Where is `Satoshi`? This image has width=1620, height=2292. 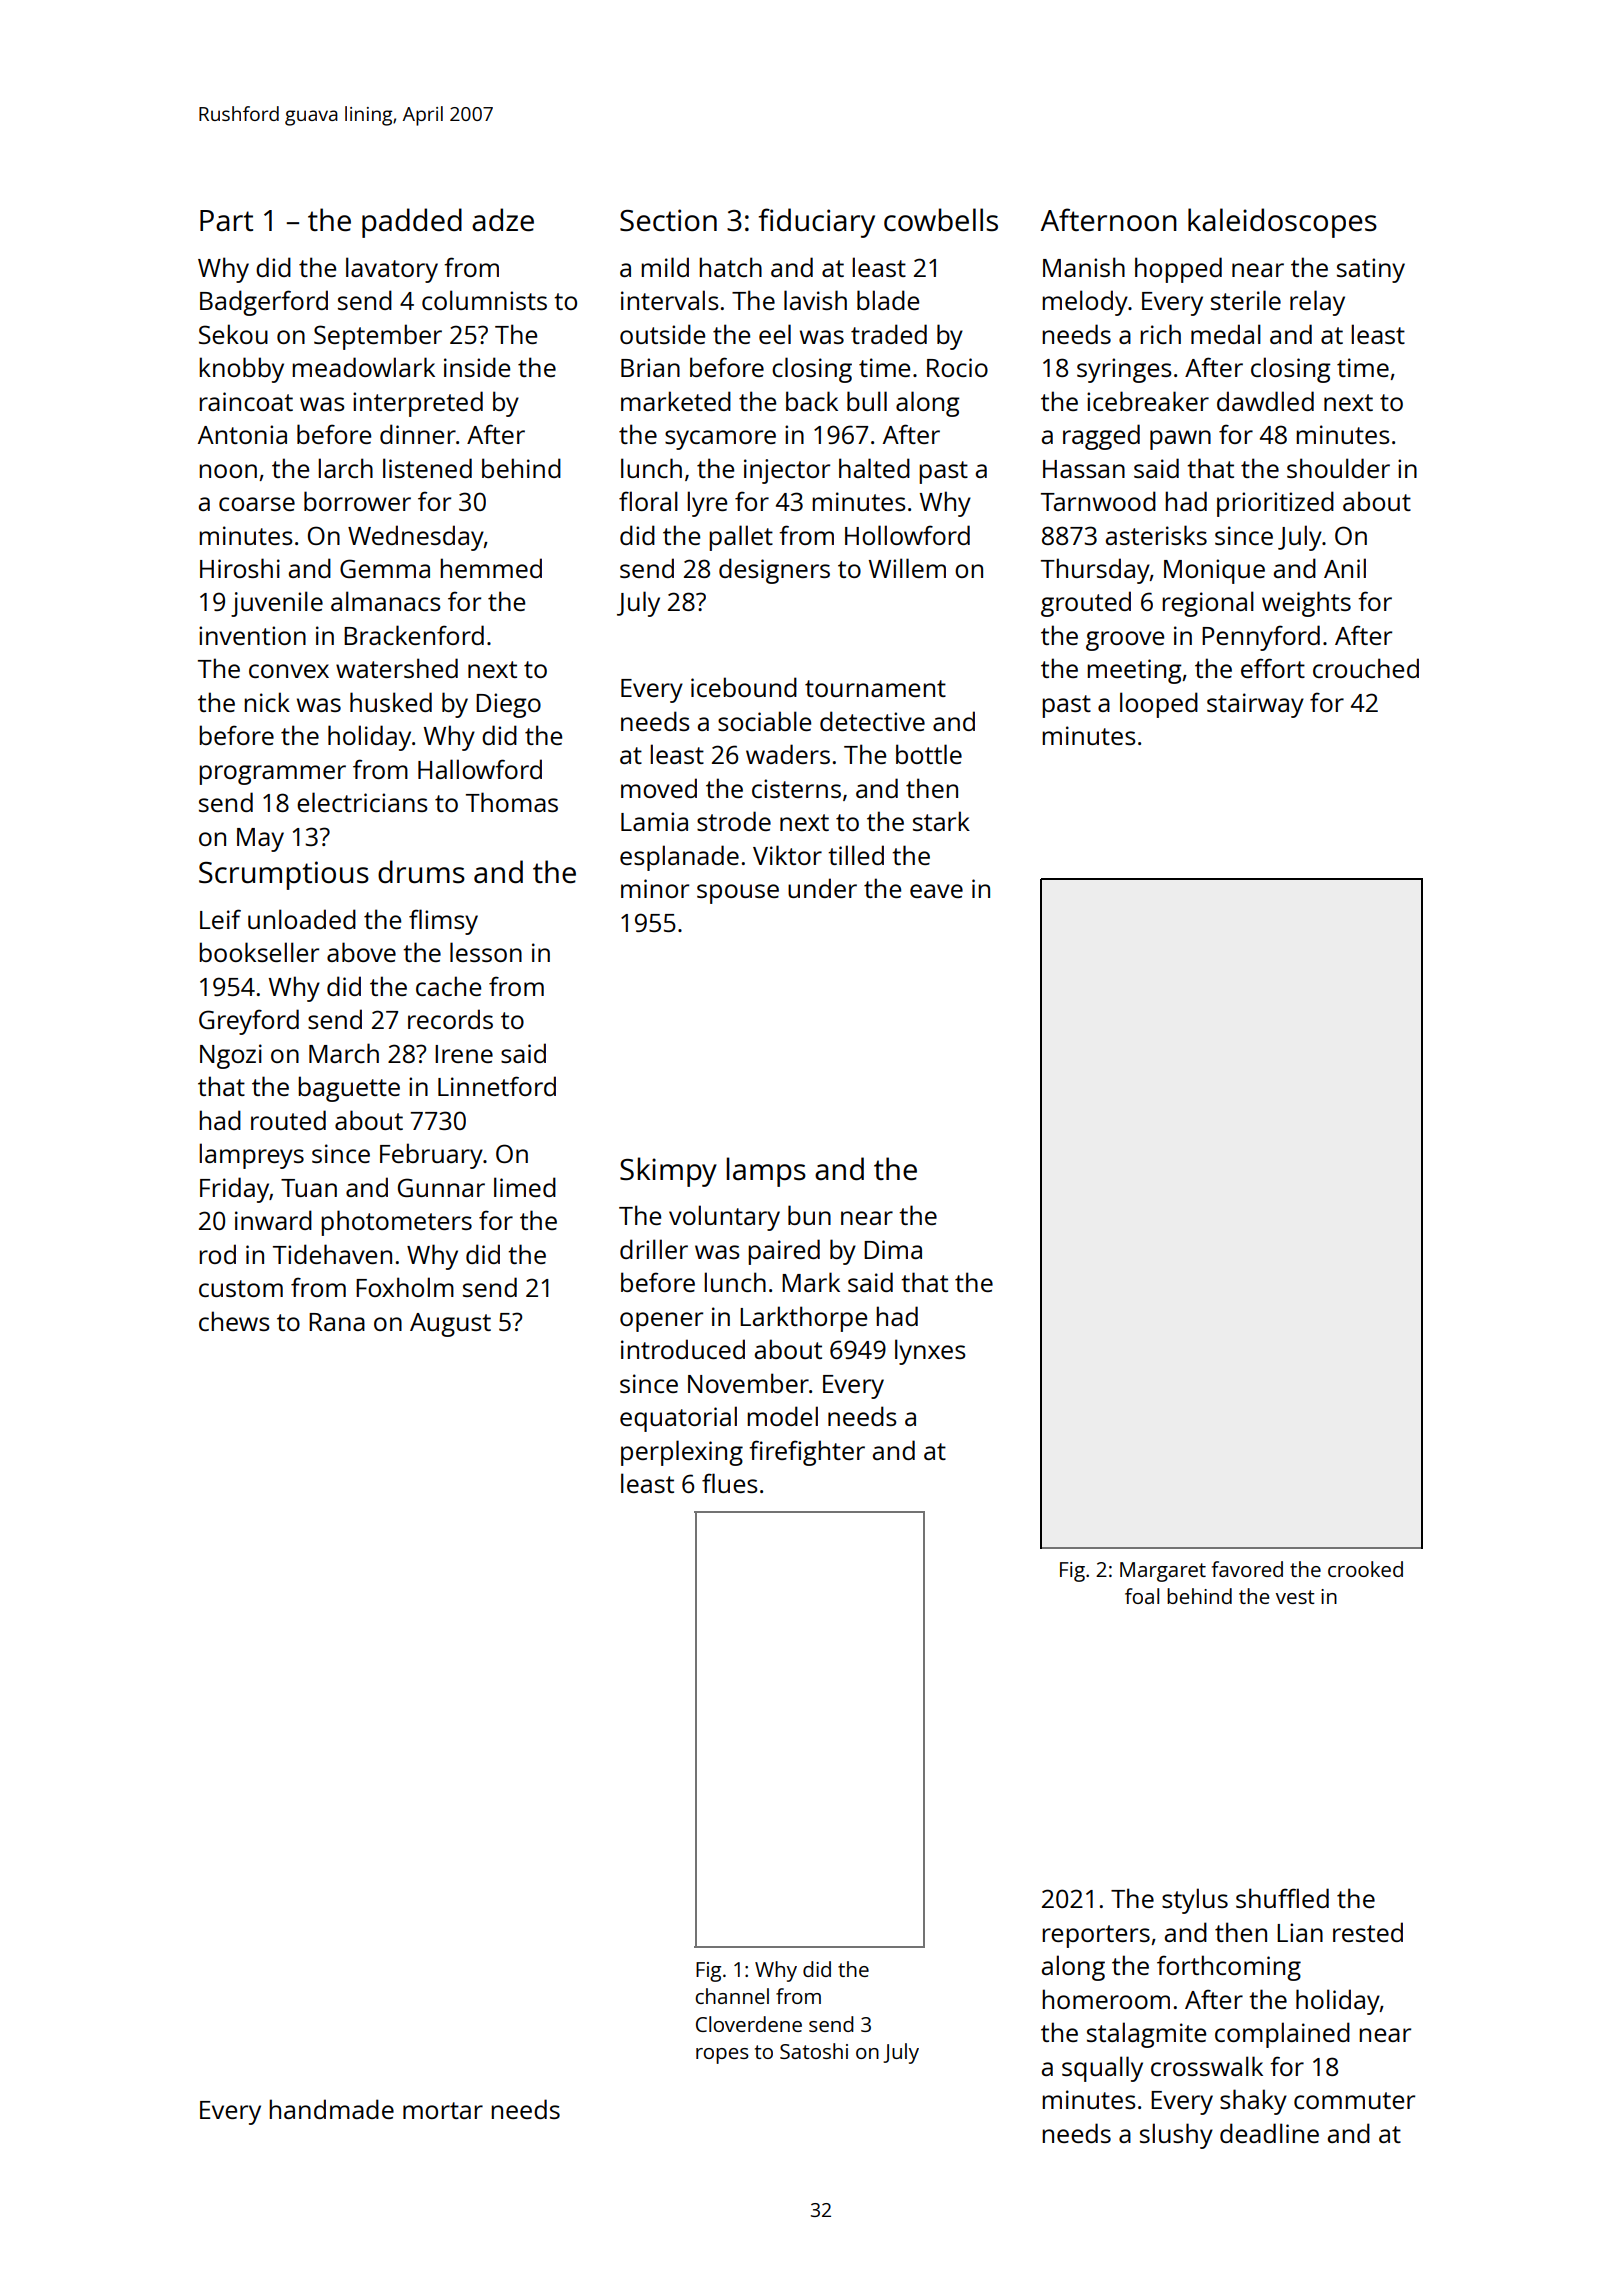
Satoshi is located at coordinates (814, 2051).
